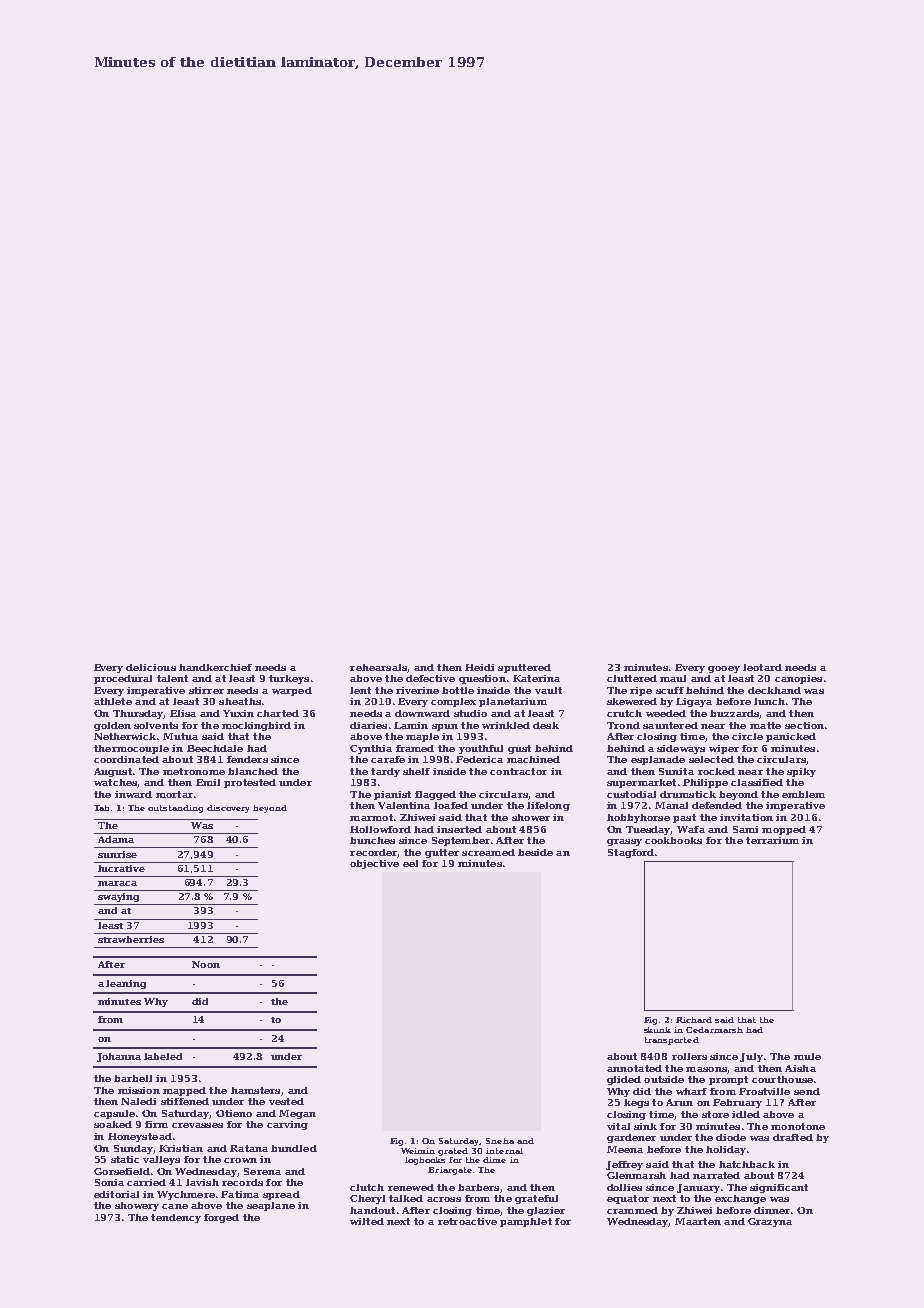  What do you see at coordinates (618, 1126) in the screenshot?
I see `vital` at bounding box center [618, 1126].
